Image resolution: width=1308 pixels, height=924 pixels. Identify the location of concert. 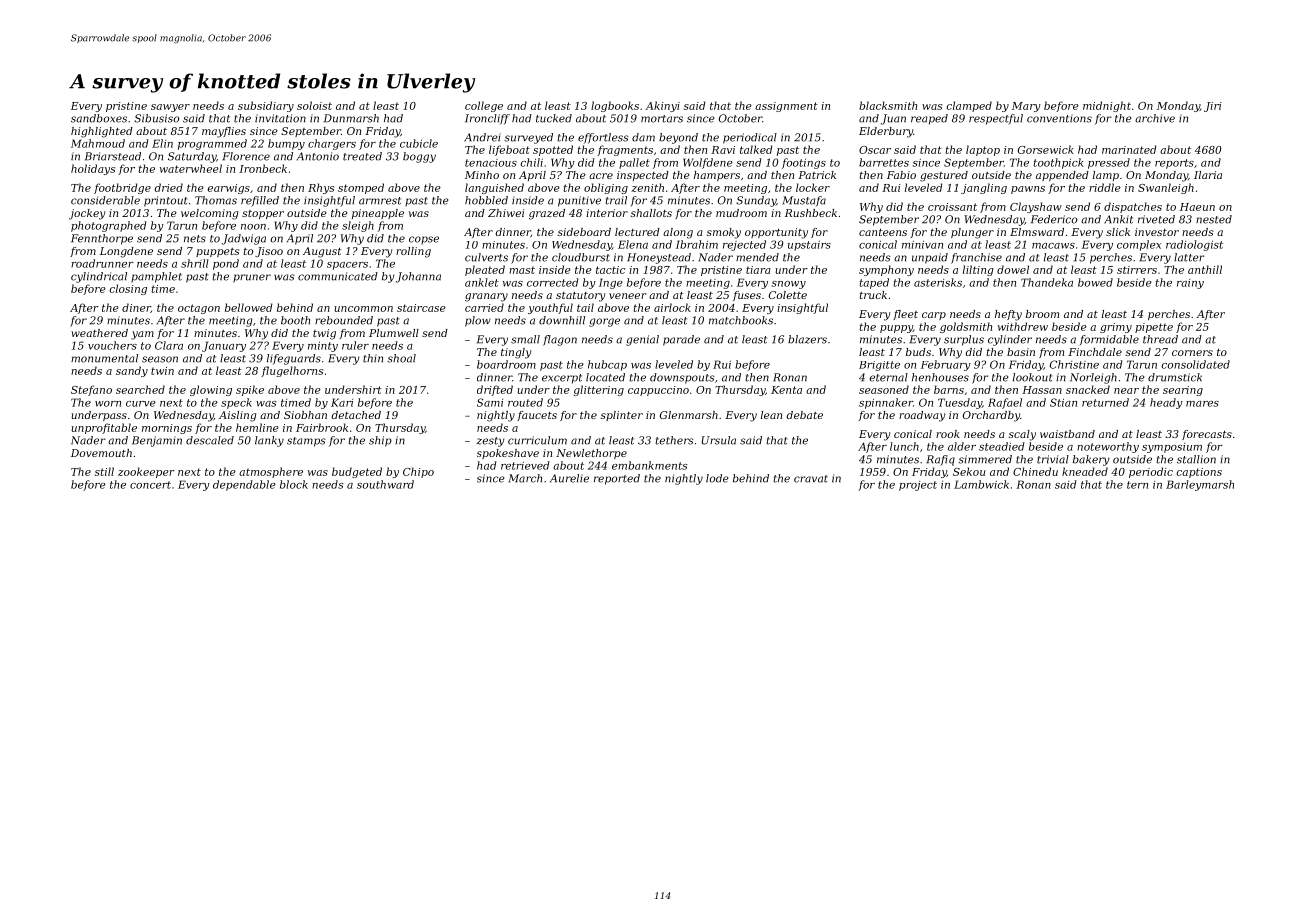
(150, 485).
